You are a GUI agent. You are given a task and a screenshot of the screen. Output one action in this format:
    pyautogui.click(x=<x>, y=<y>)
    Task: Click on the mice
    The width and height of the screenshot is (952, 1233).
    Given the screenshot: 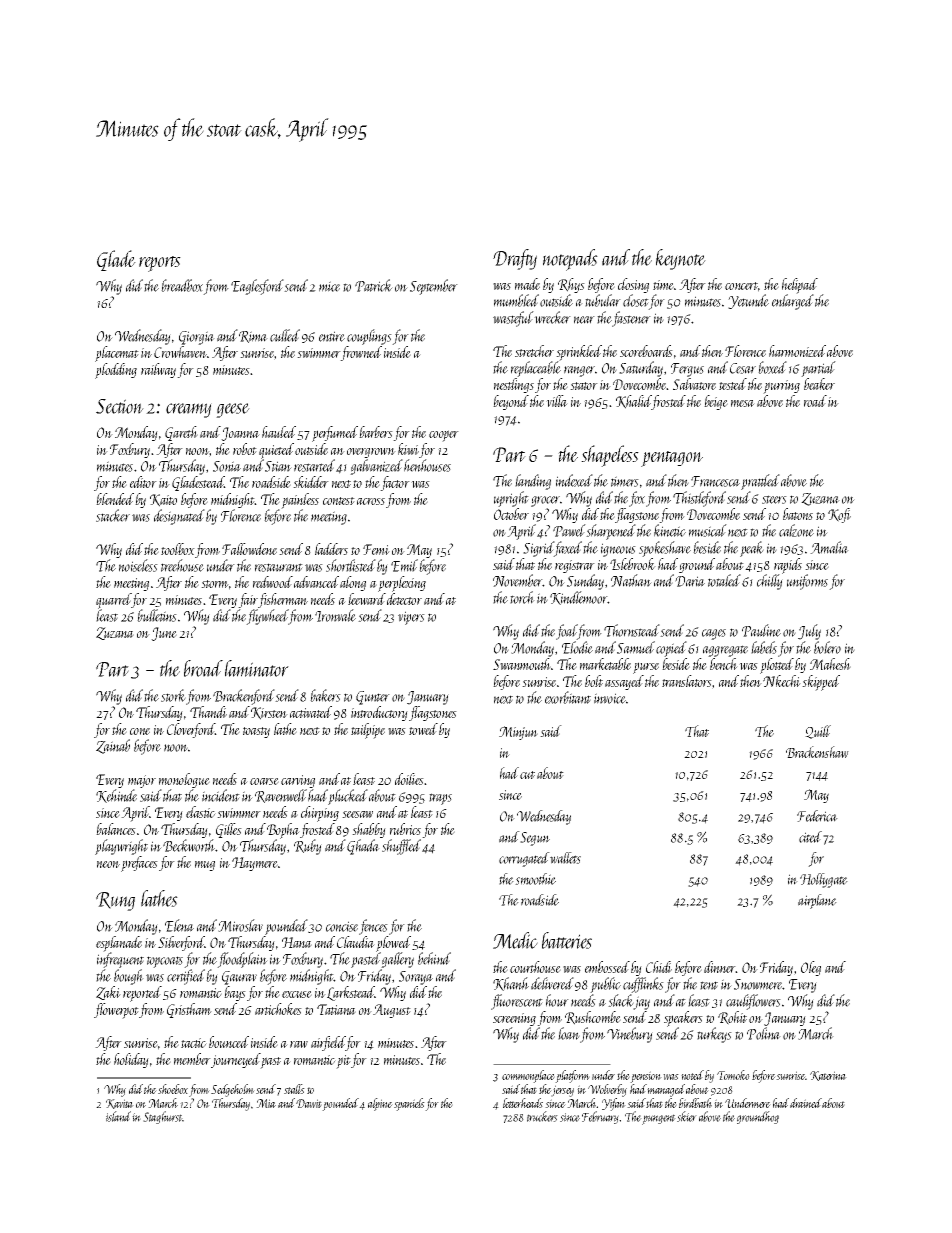 What is the action you would take?
    pyautogui.click(x=329, y=286)
